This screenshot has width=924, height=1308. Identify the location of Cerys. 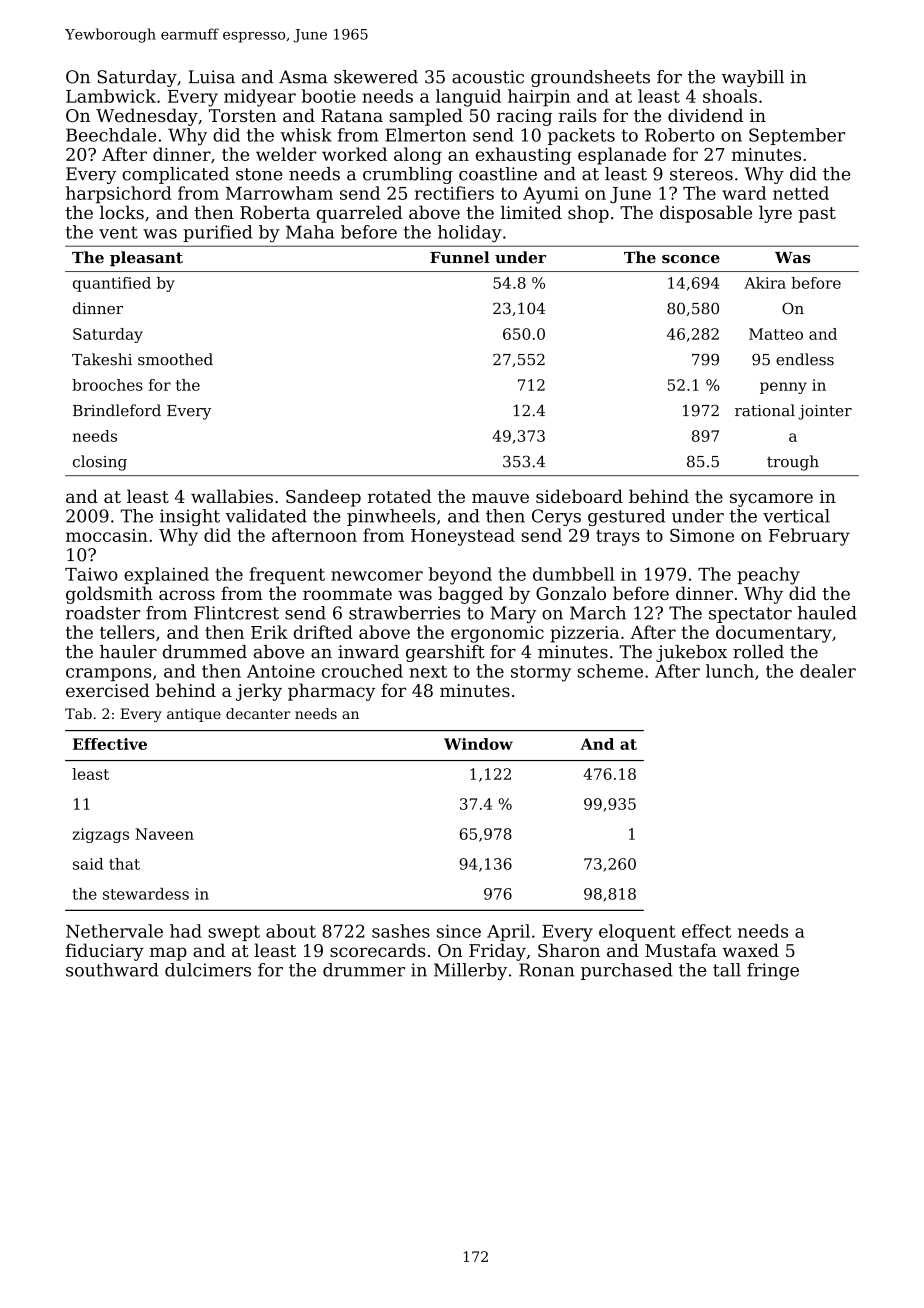
(556, 517).
